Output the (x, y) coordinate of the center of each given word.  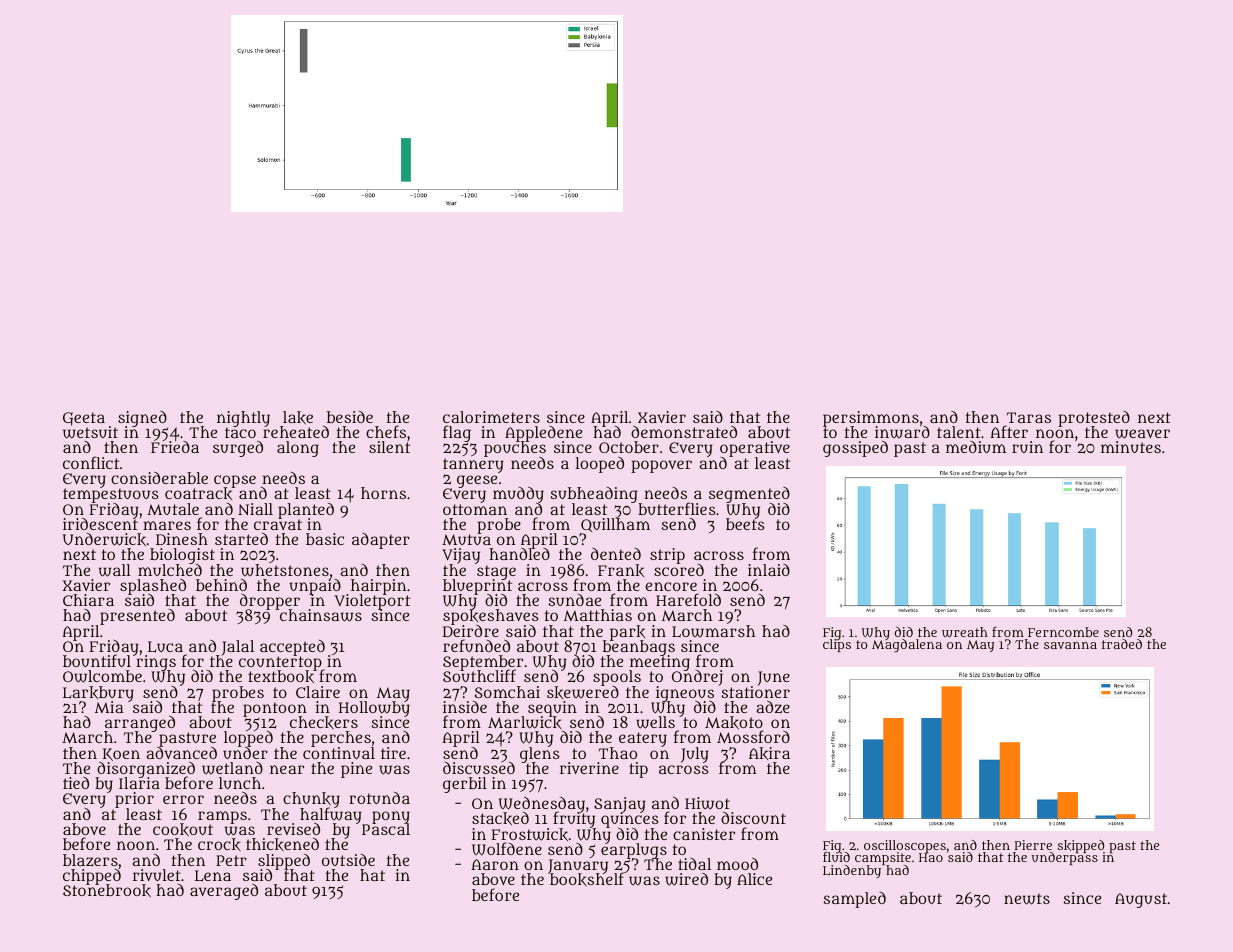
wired (686, 879)
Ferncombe (1063, 632)
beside (350, 417)
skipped (1081, 846)
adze (773, 707)
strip (667, 556)
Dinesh (182, 539)
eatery (643, 739)
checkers (324, 723)
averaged (224, 892)
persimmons (871, 419)
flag (457, 433)
